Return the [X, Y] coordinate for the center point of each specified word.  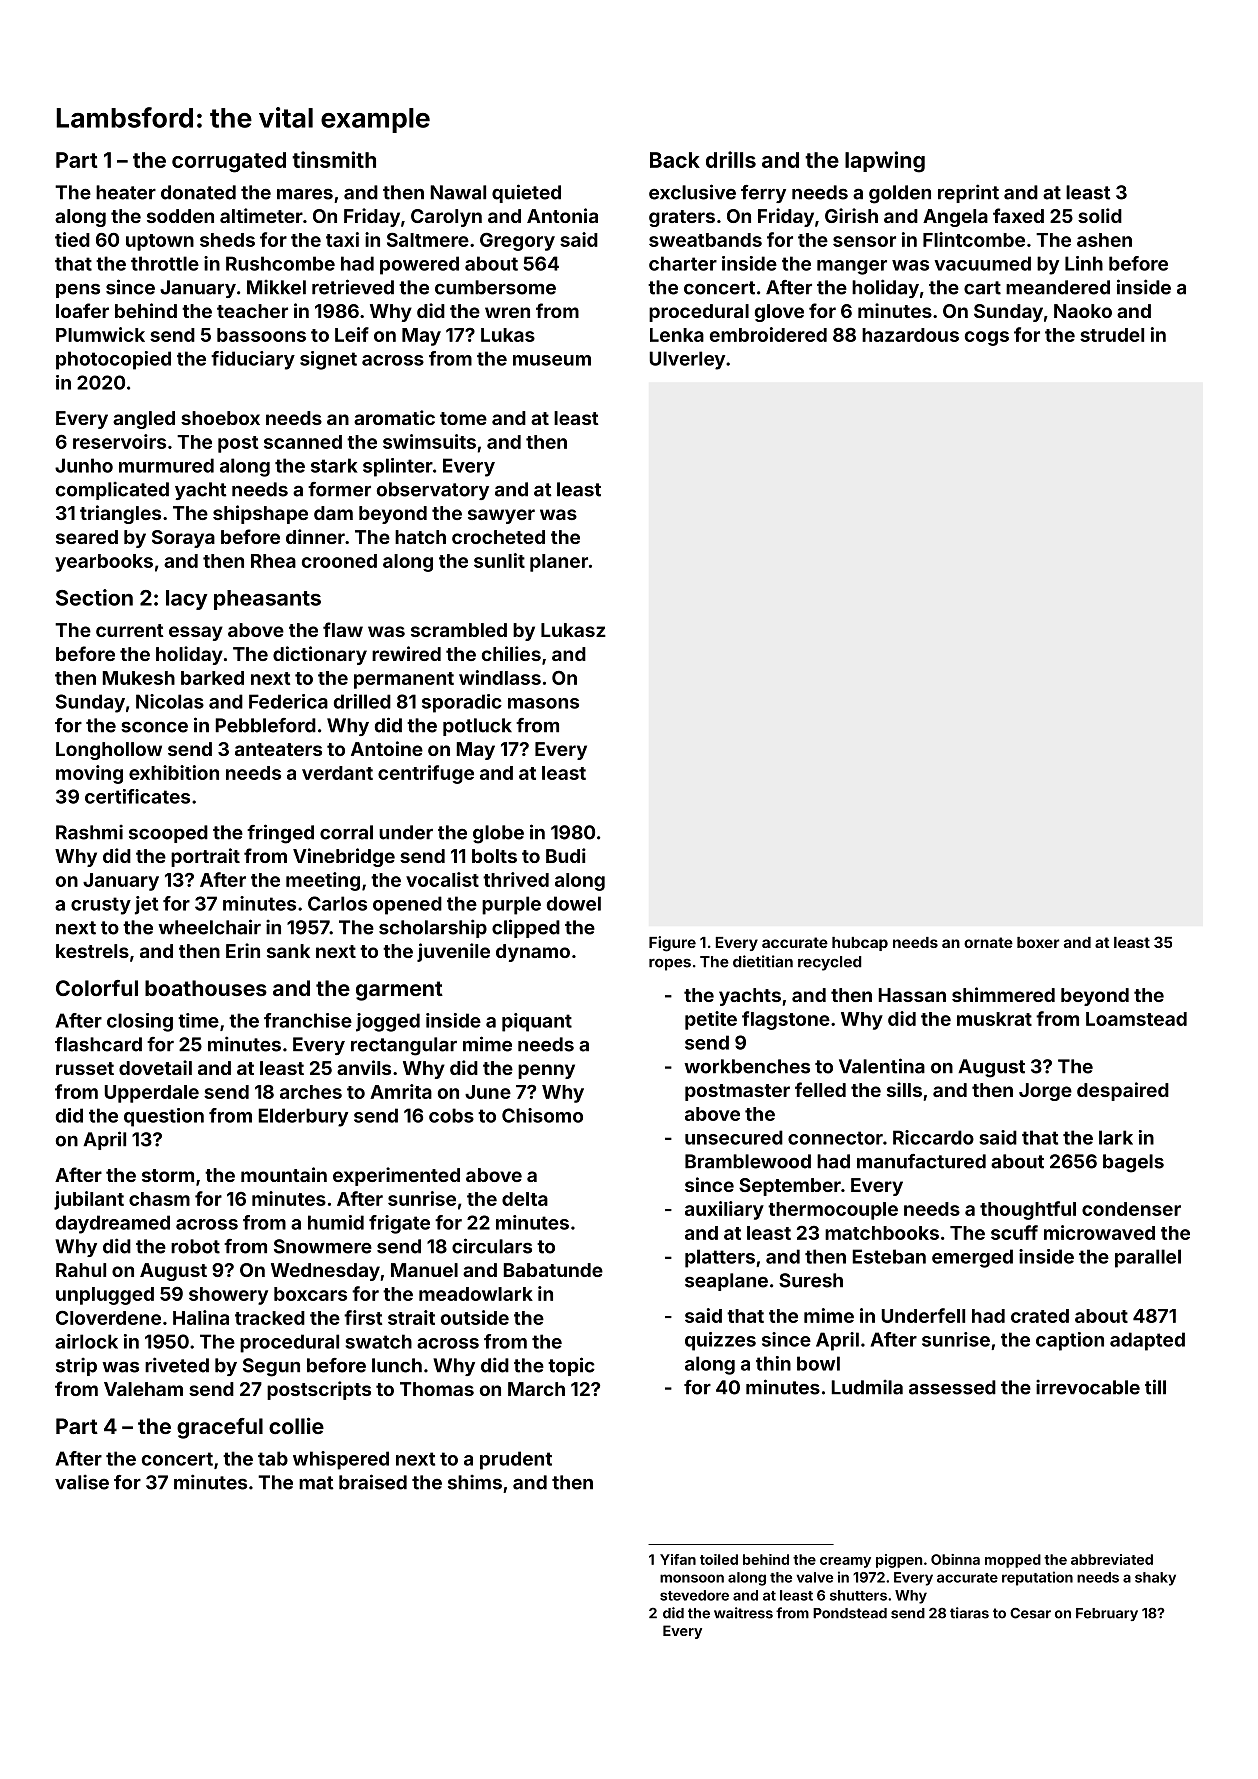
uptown [160, 242]
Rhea [273, 561]
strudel [1112, 335]
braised [373, 1482]
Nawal [458, 192]
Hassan [912, 995]
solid [1100, 215]
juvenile [453, 952]
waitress [743, 1613]
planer [559, 563]
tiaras [969, 1613]
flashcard [98, 1044]
